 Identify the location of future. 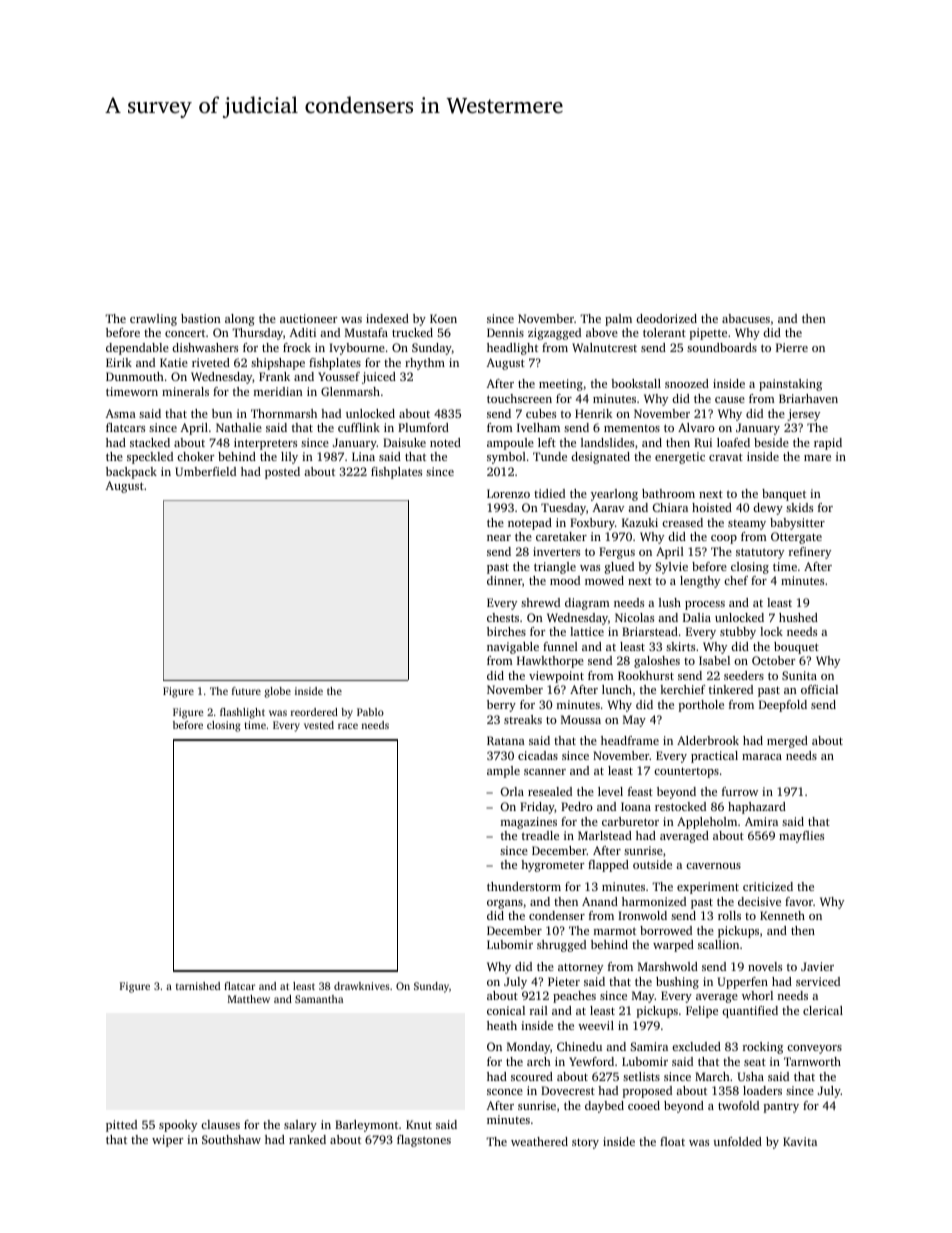
(246, 691).
